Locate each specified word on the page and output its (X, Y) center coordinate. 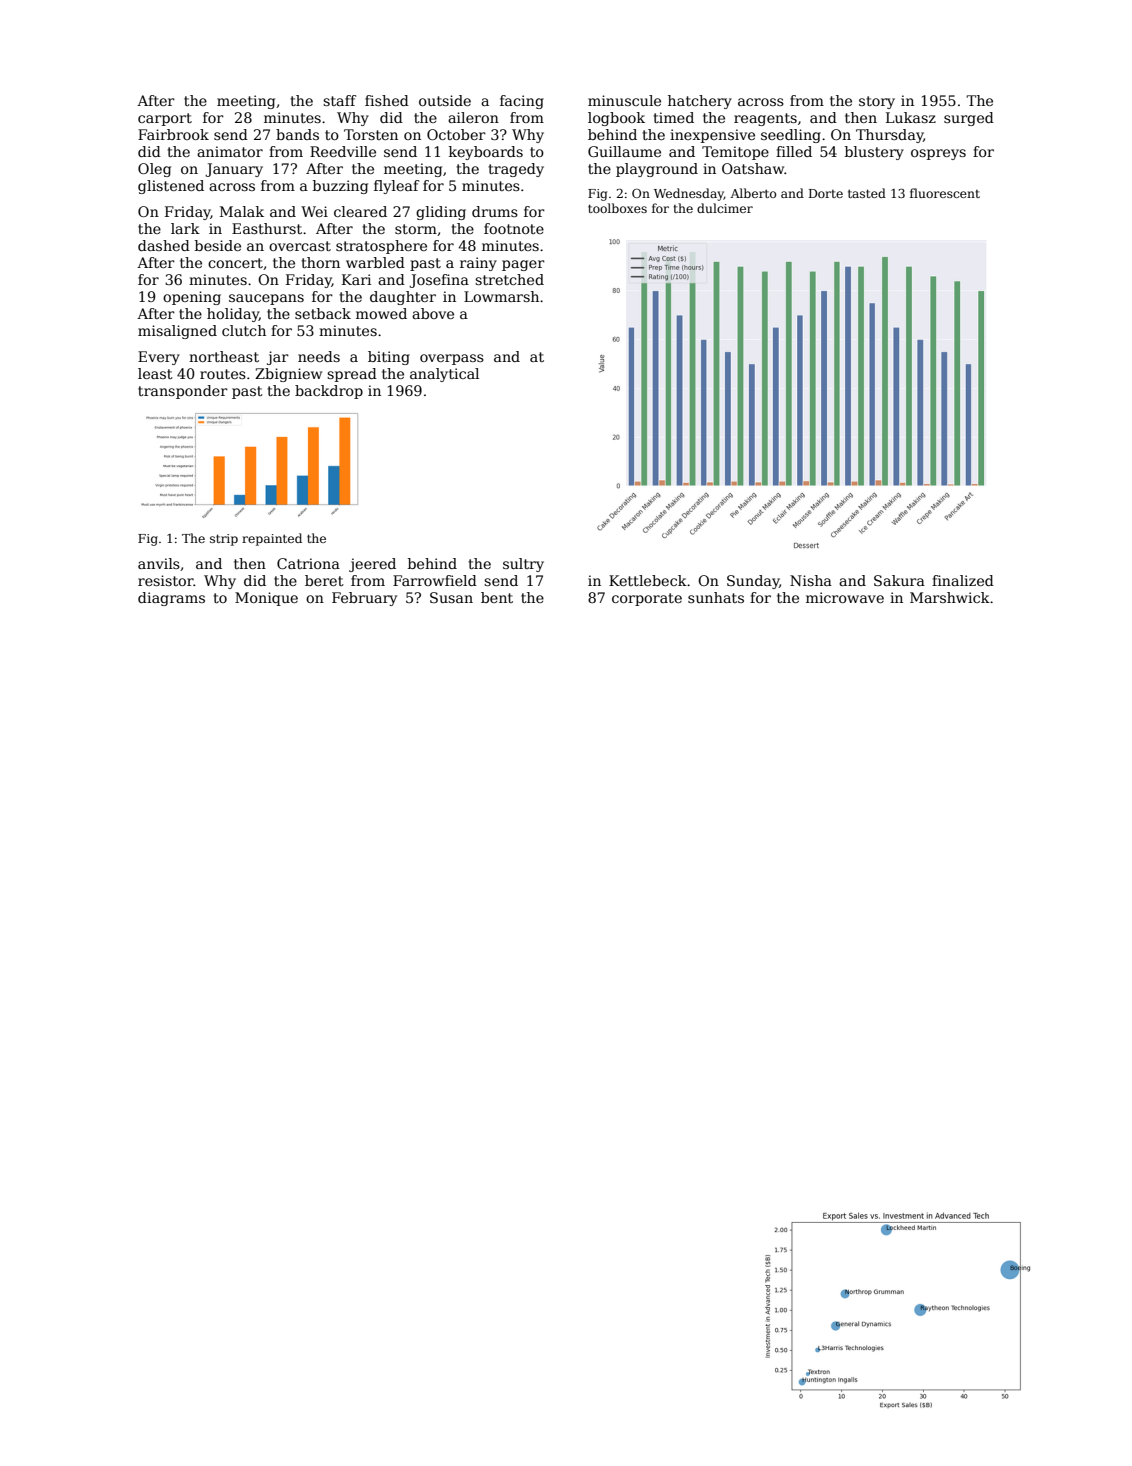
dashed (164, 245)
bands (297, 134)
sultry (523, 565)
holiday (233, 315)
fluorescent (945, 193)
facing (522, 102)
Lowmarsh (501, 296)
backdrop (329, 392)
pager (523, 265)
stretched (509, 279)
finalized (963, 580)
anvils (159, 563)
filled (794, 151)
